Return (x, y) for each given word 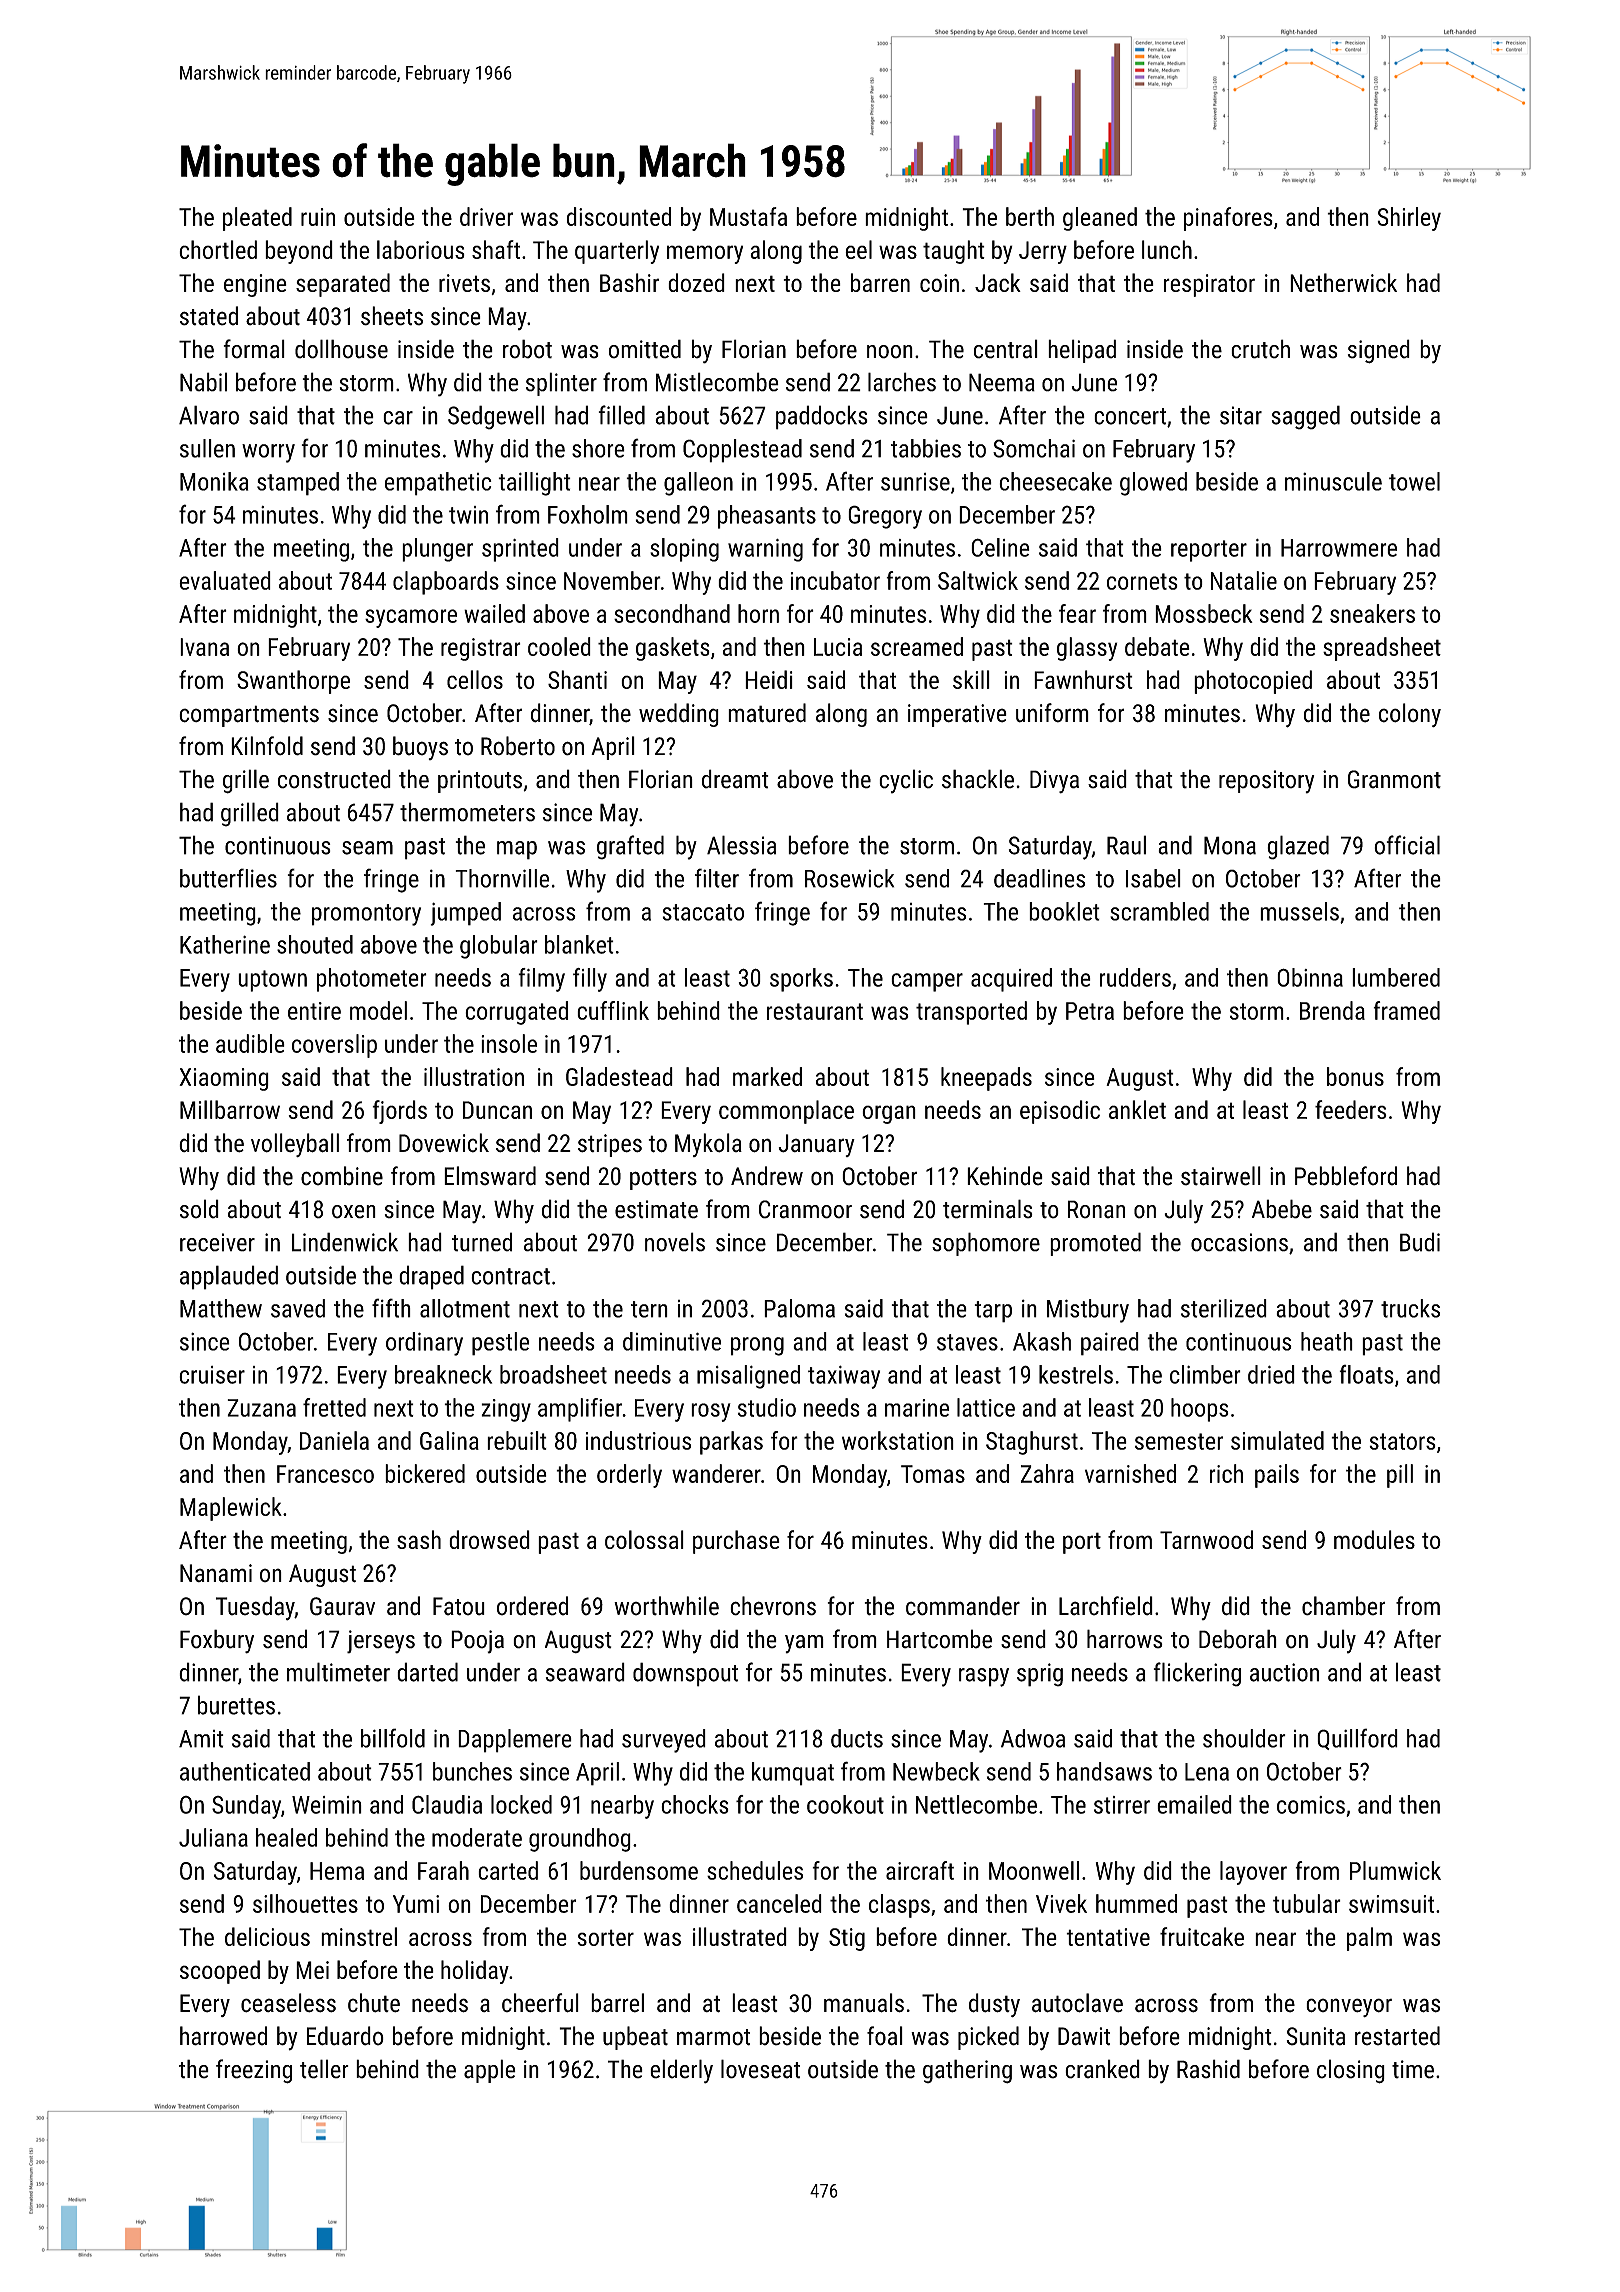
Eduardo (345, 2036)
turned (482, 1242)
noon (890, 352)
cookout (845, 1804)
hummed (1136, 1903)
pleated (257, 219)
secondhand (672, 613)
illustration (474, 1076)
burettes (236, 1705)
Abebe (1282, 1209)
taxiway (844, 1377)
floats (1366, 1374)
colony (1410, 715)
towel (1414, 481)
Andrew (767, 1176)
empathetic (438, 484)
